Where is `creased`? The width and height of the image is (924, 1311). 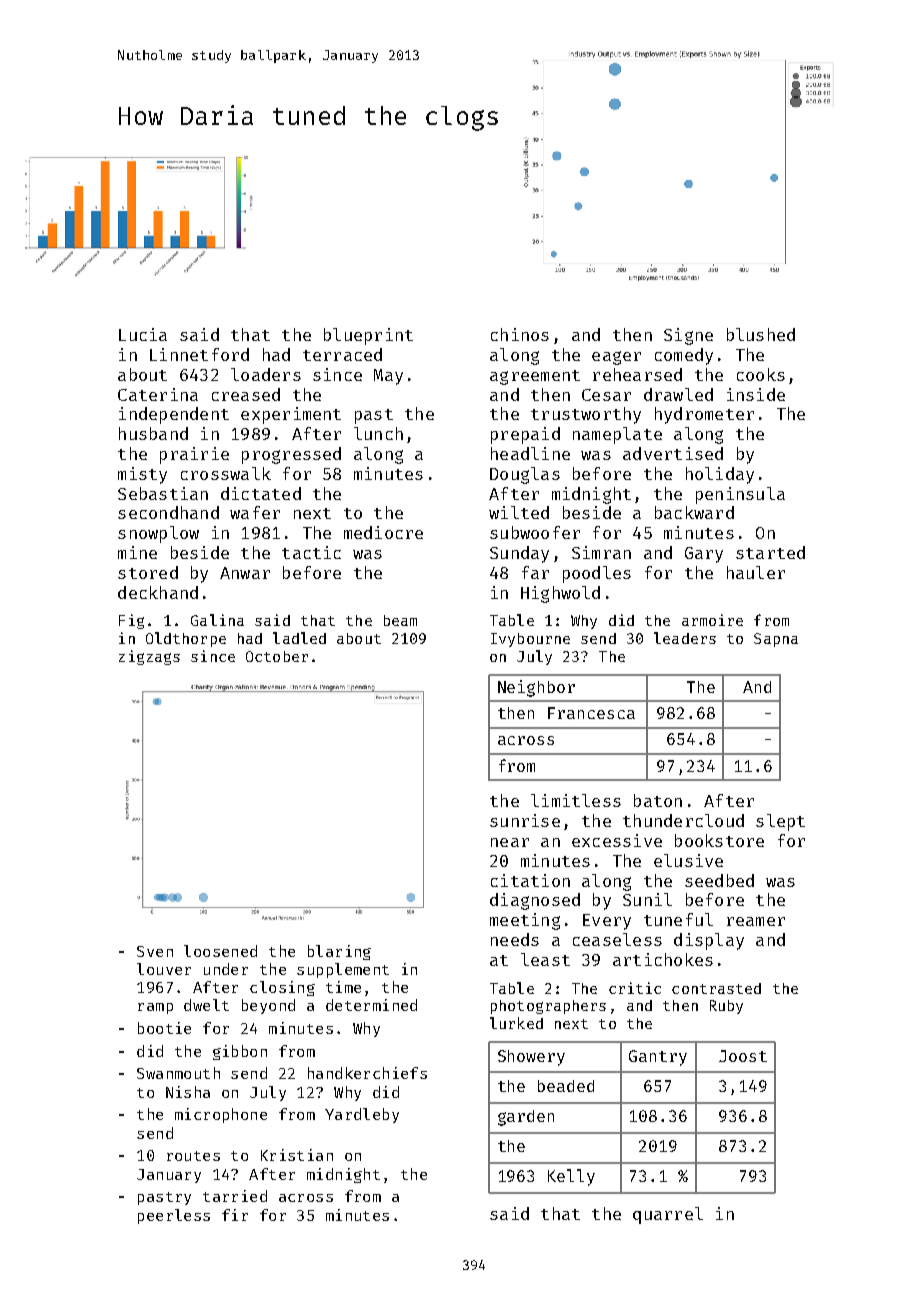
creased is located at coordinates (246, 394).
